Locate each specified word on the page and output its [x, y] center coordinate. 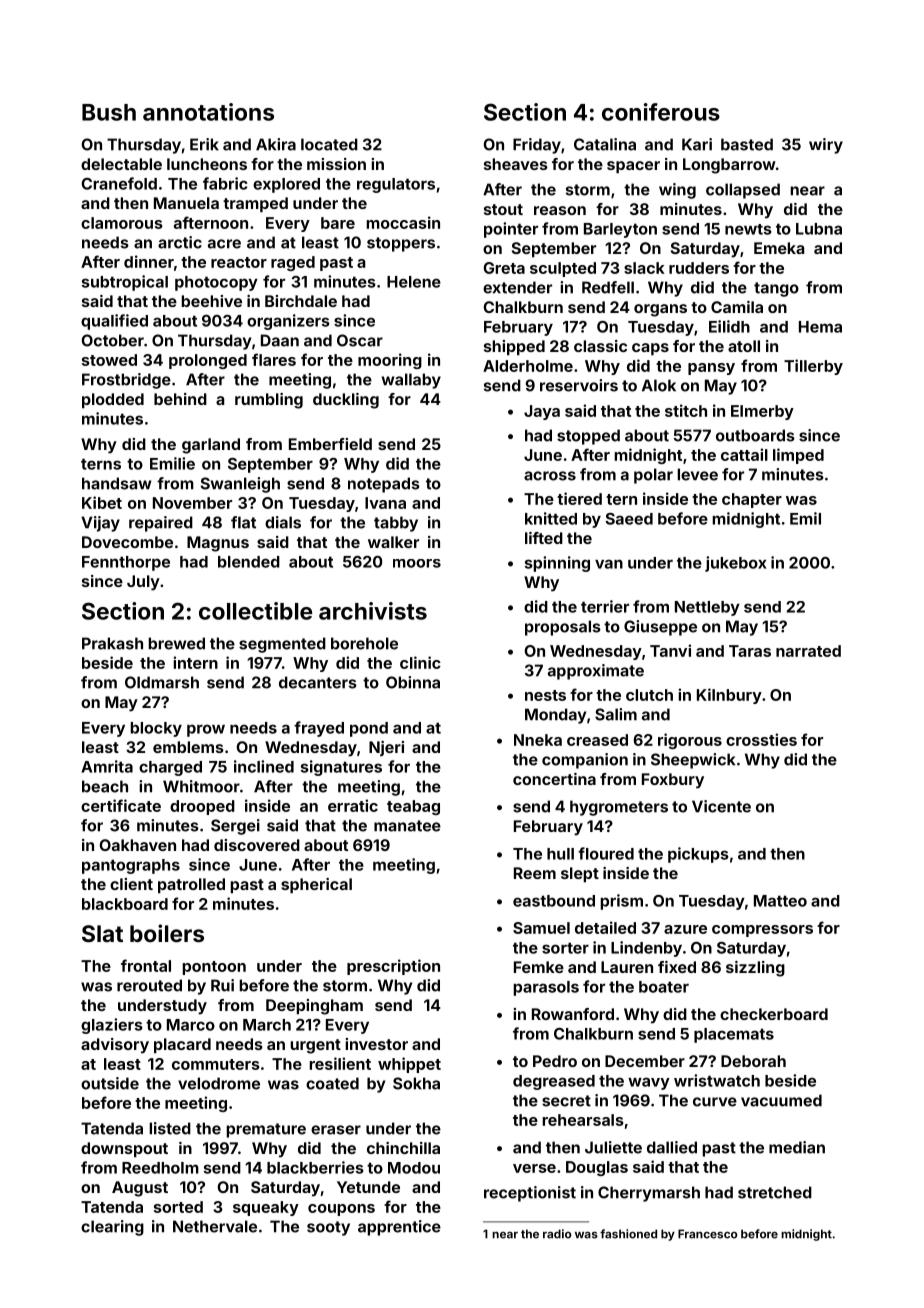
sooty [328, 1228]
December [645, 1061]
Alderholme [528, 366]
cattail [744, 454]
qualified [114, 322]
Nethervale [215, 1226]
